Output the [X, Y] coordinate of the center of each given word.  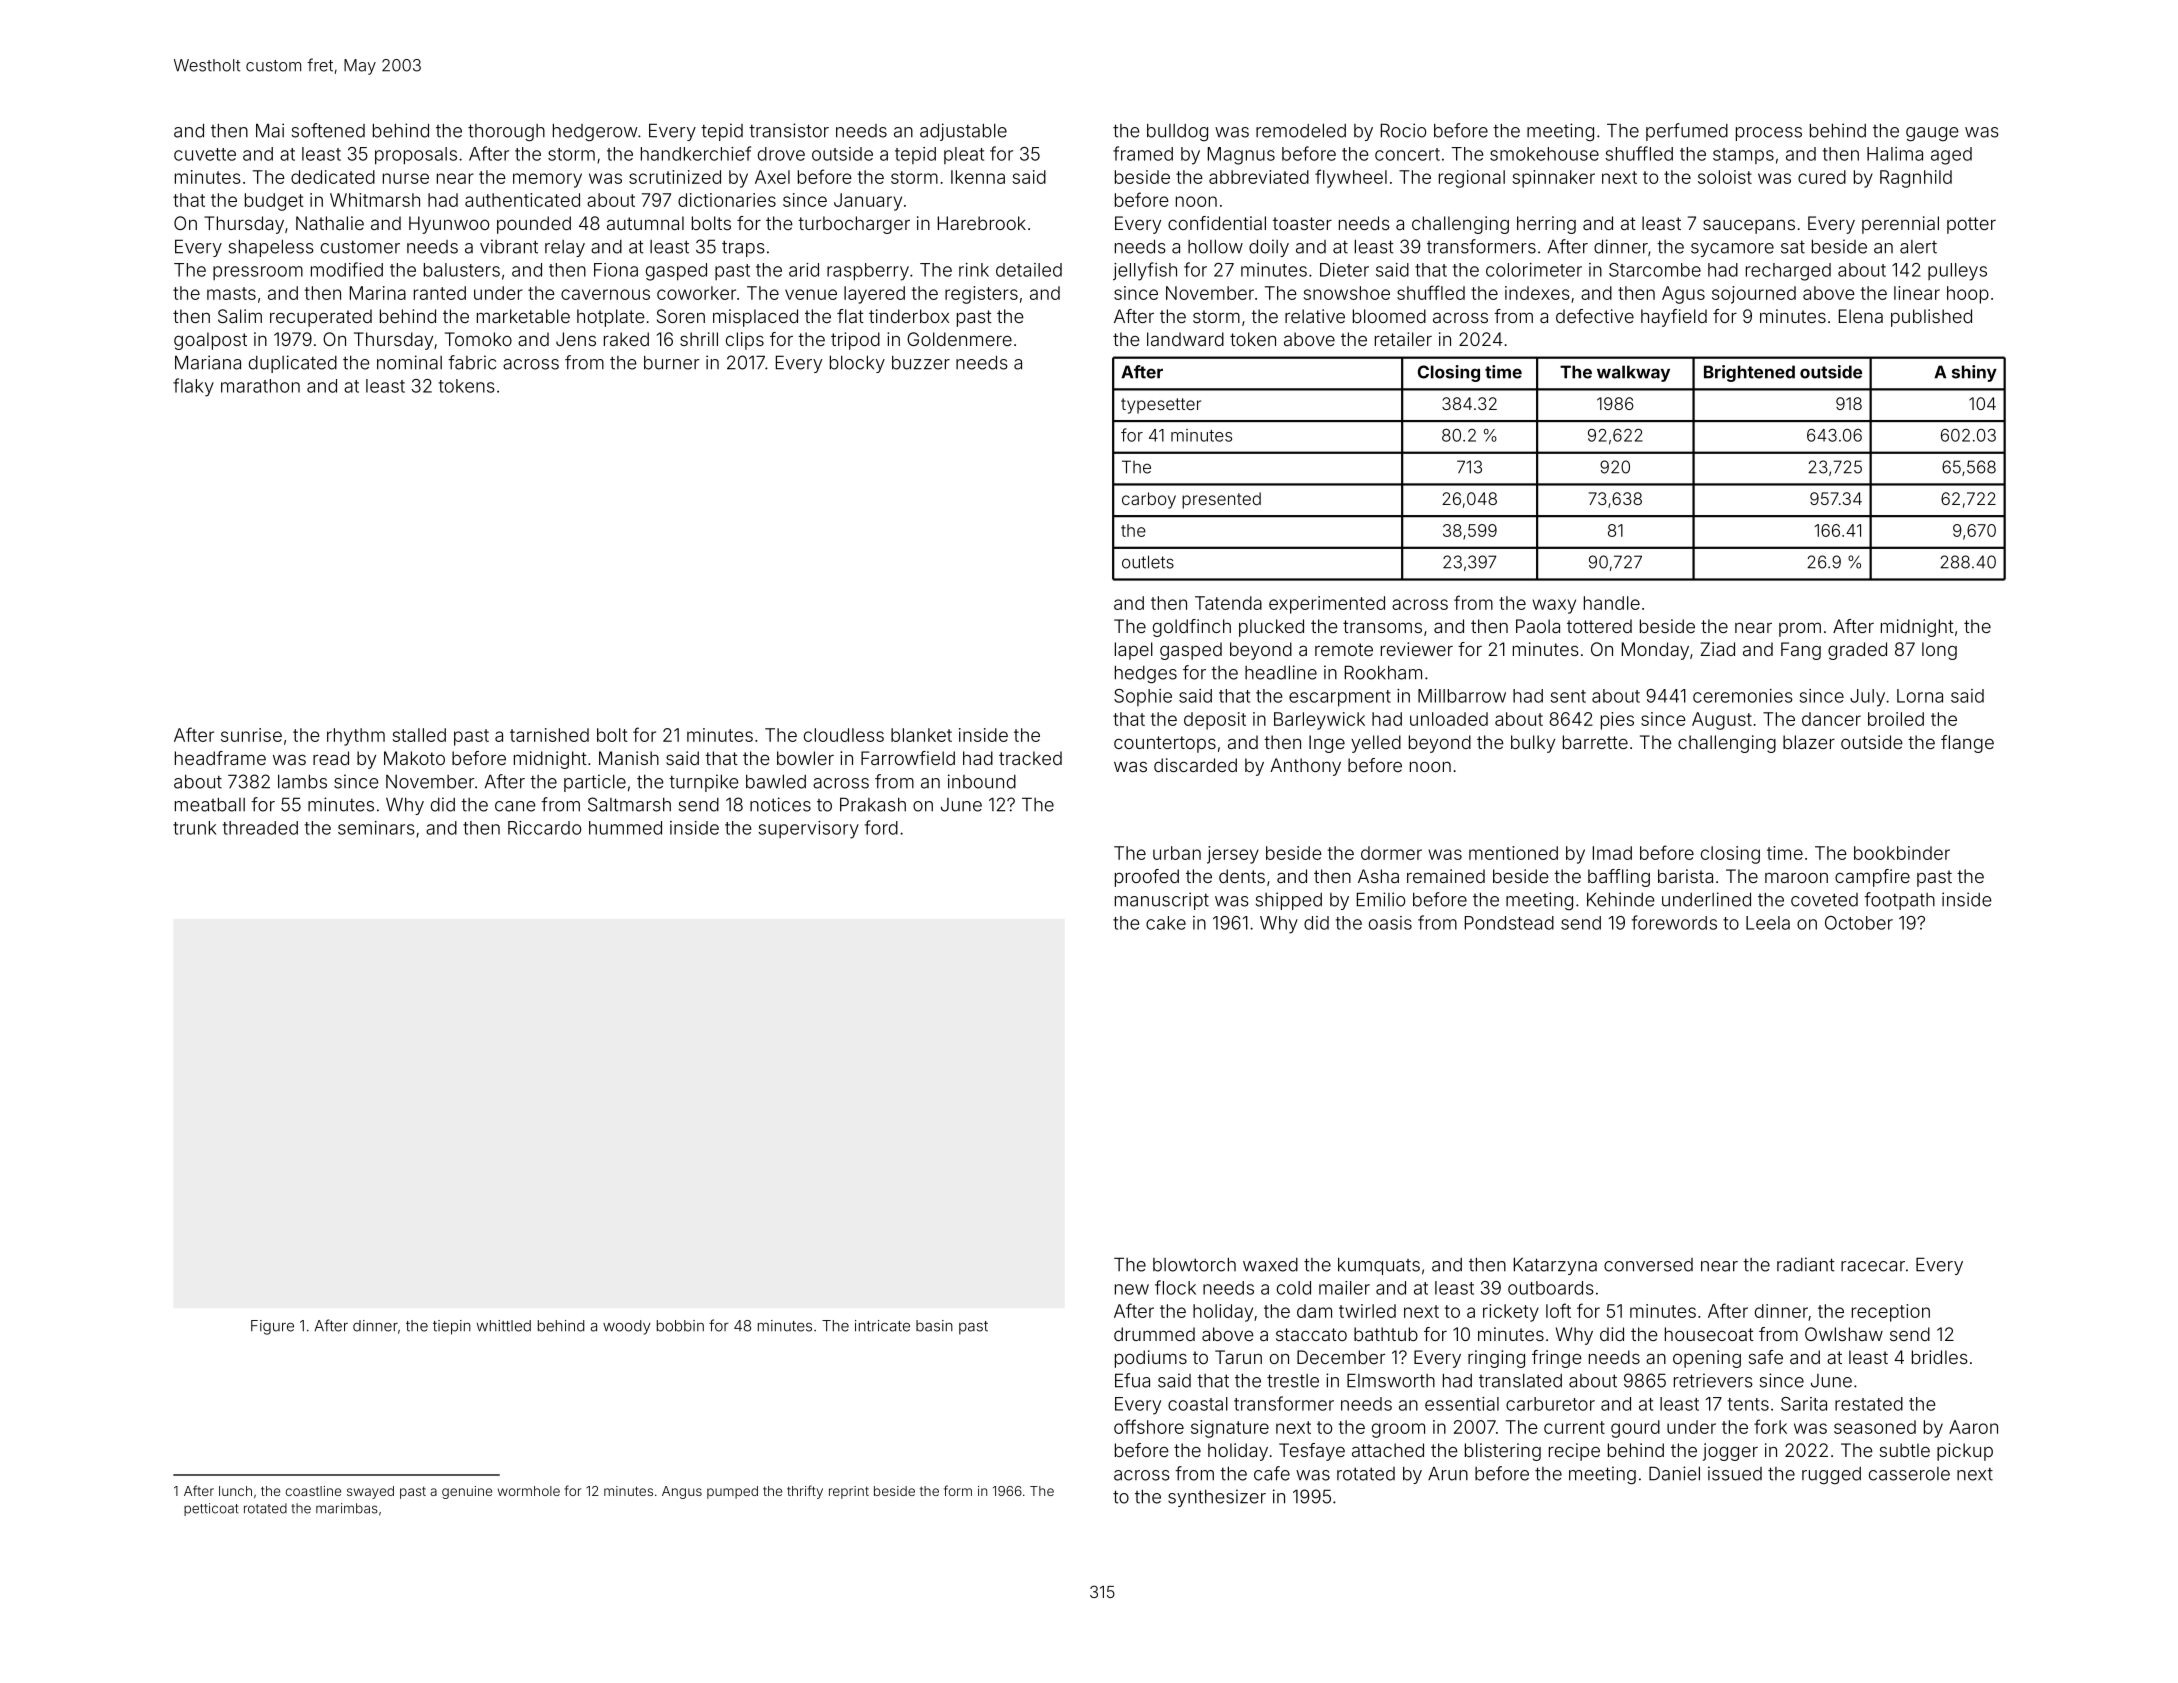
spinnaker [1553, 179]
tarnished [549, 735]
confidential [1217, 223]
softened [328, 130]
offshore [1149, 1426]
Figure [272, 1327]
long [1939, 651]
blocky [857, 364]
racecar [1873, 1266]
